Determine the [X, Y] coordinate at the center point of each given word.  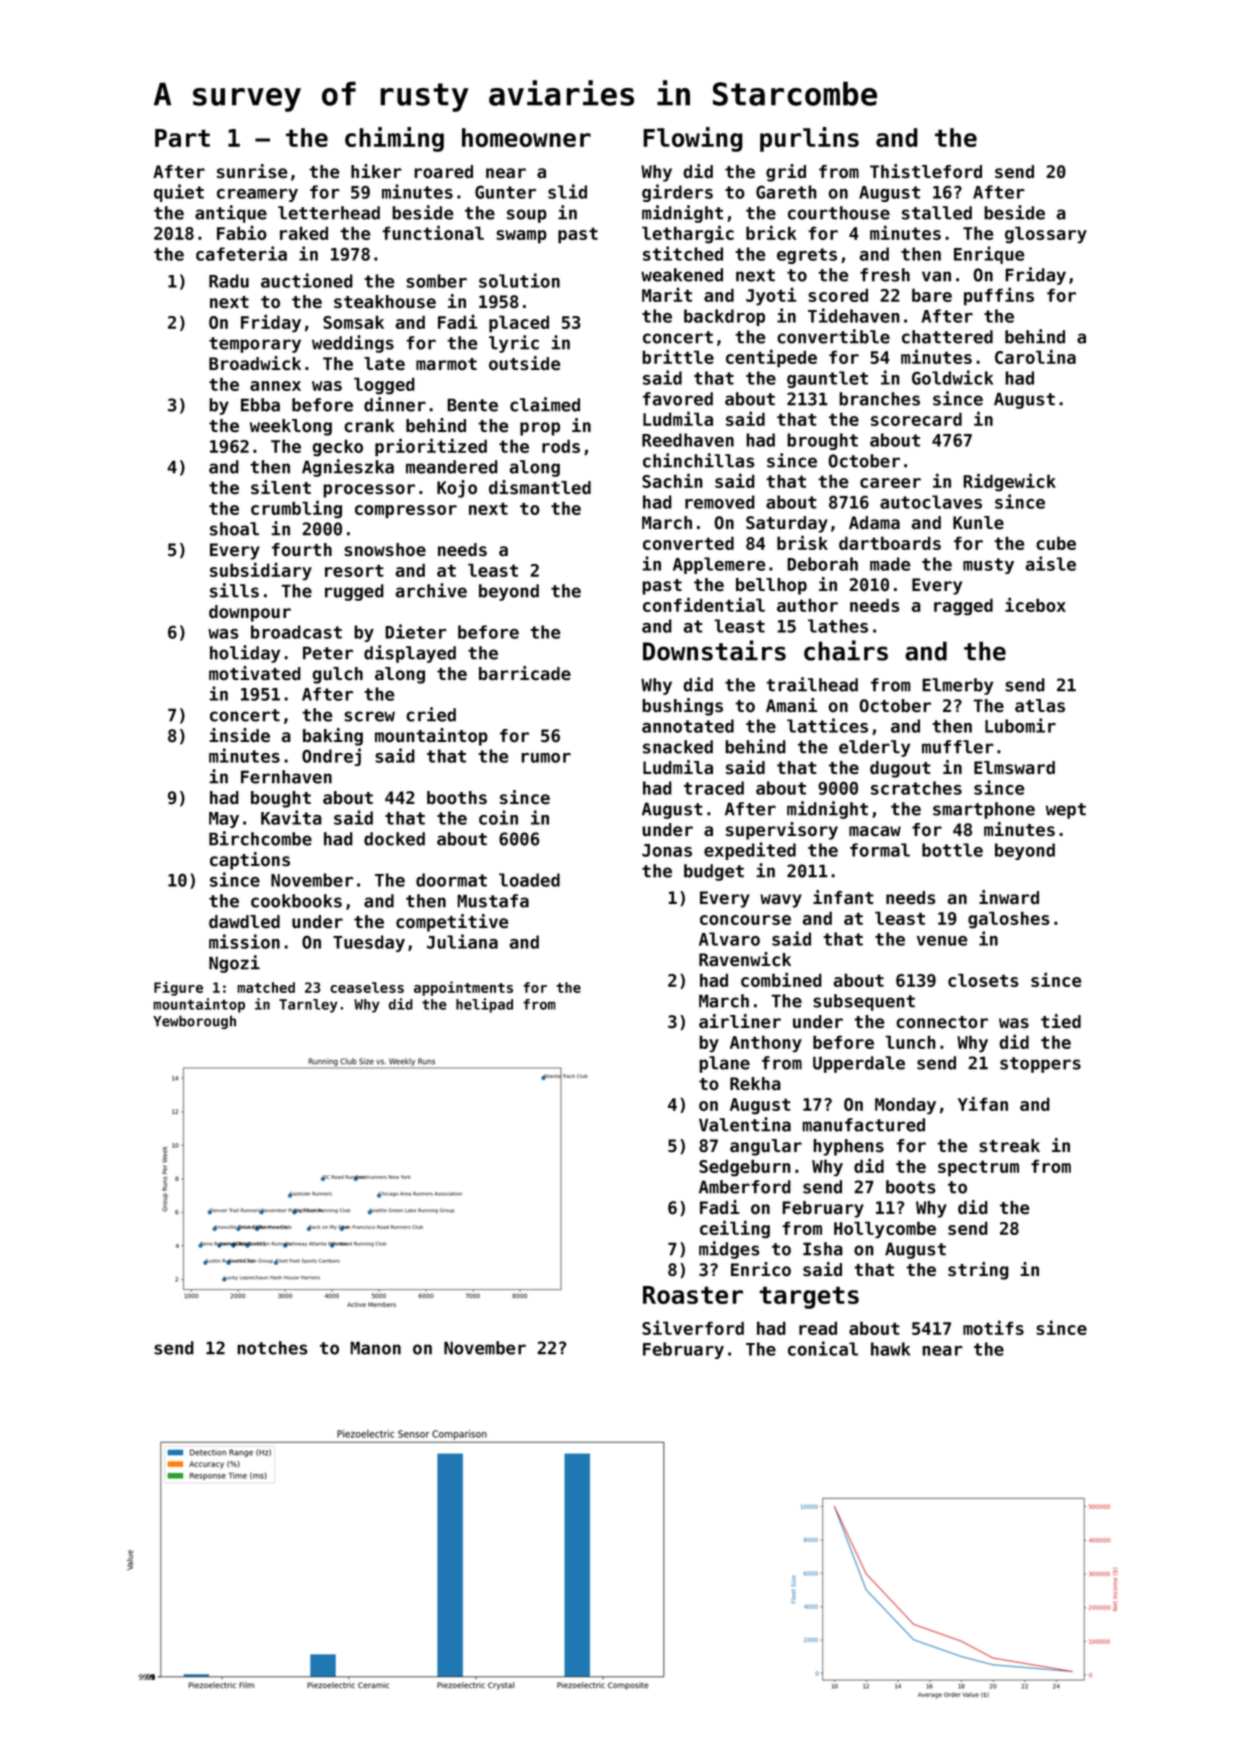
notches [272, 1348]
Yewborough [194, 1022]
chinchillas [699, 460]
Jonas [667, 850]
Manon [375, 1348]
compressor [406, 512]
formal [880, 850]
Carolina [1035, 356]
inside [240, 735]
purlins [809, 139]
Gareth [786, 192]
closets [983, 980]
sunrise [252, 171]
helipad [484, 1005]
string [978, 1271]
